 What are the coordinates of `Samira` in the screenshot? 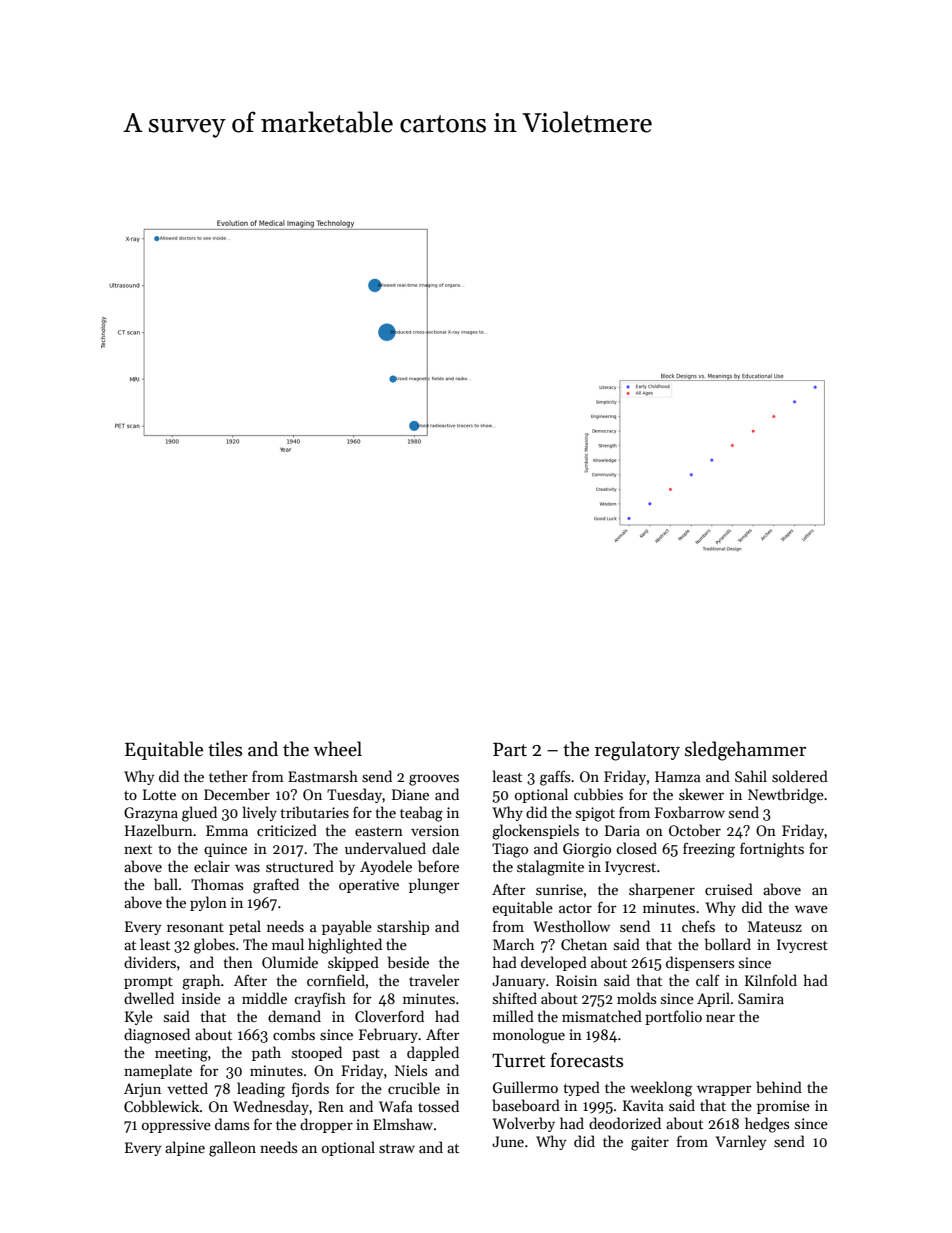 It's located at (761, 998).
